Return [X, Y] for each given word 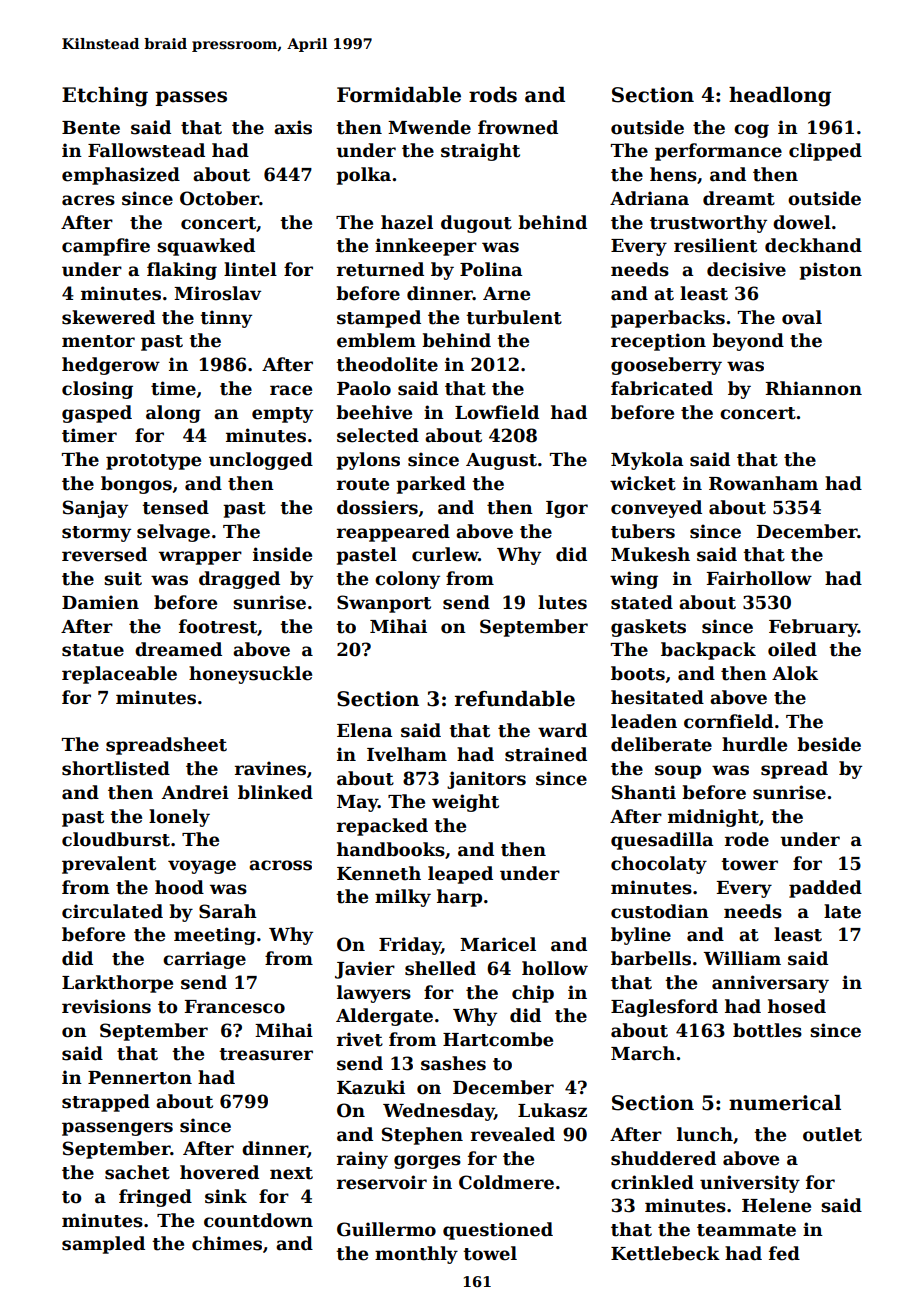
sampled [103, 1245]
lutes [562, 602]
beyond [748, 342]
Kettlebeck [665, 1253]
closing [97, 390]
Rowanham [763, 483]
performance [718, 152]
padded [825, 889]
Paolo [364, 388]
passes [191, 98]
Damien [100, 602]
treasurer [266, 1054]
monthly [416, 1255]
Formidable [399, 95]
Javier [365, 970]
